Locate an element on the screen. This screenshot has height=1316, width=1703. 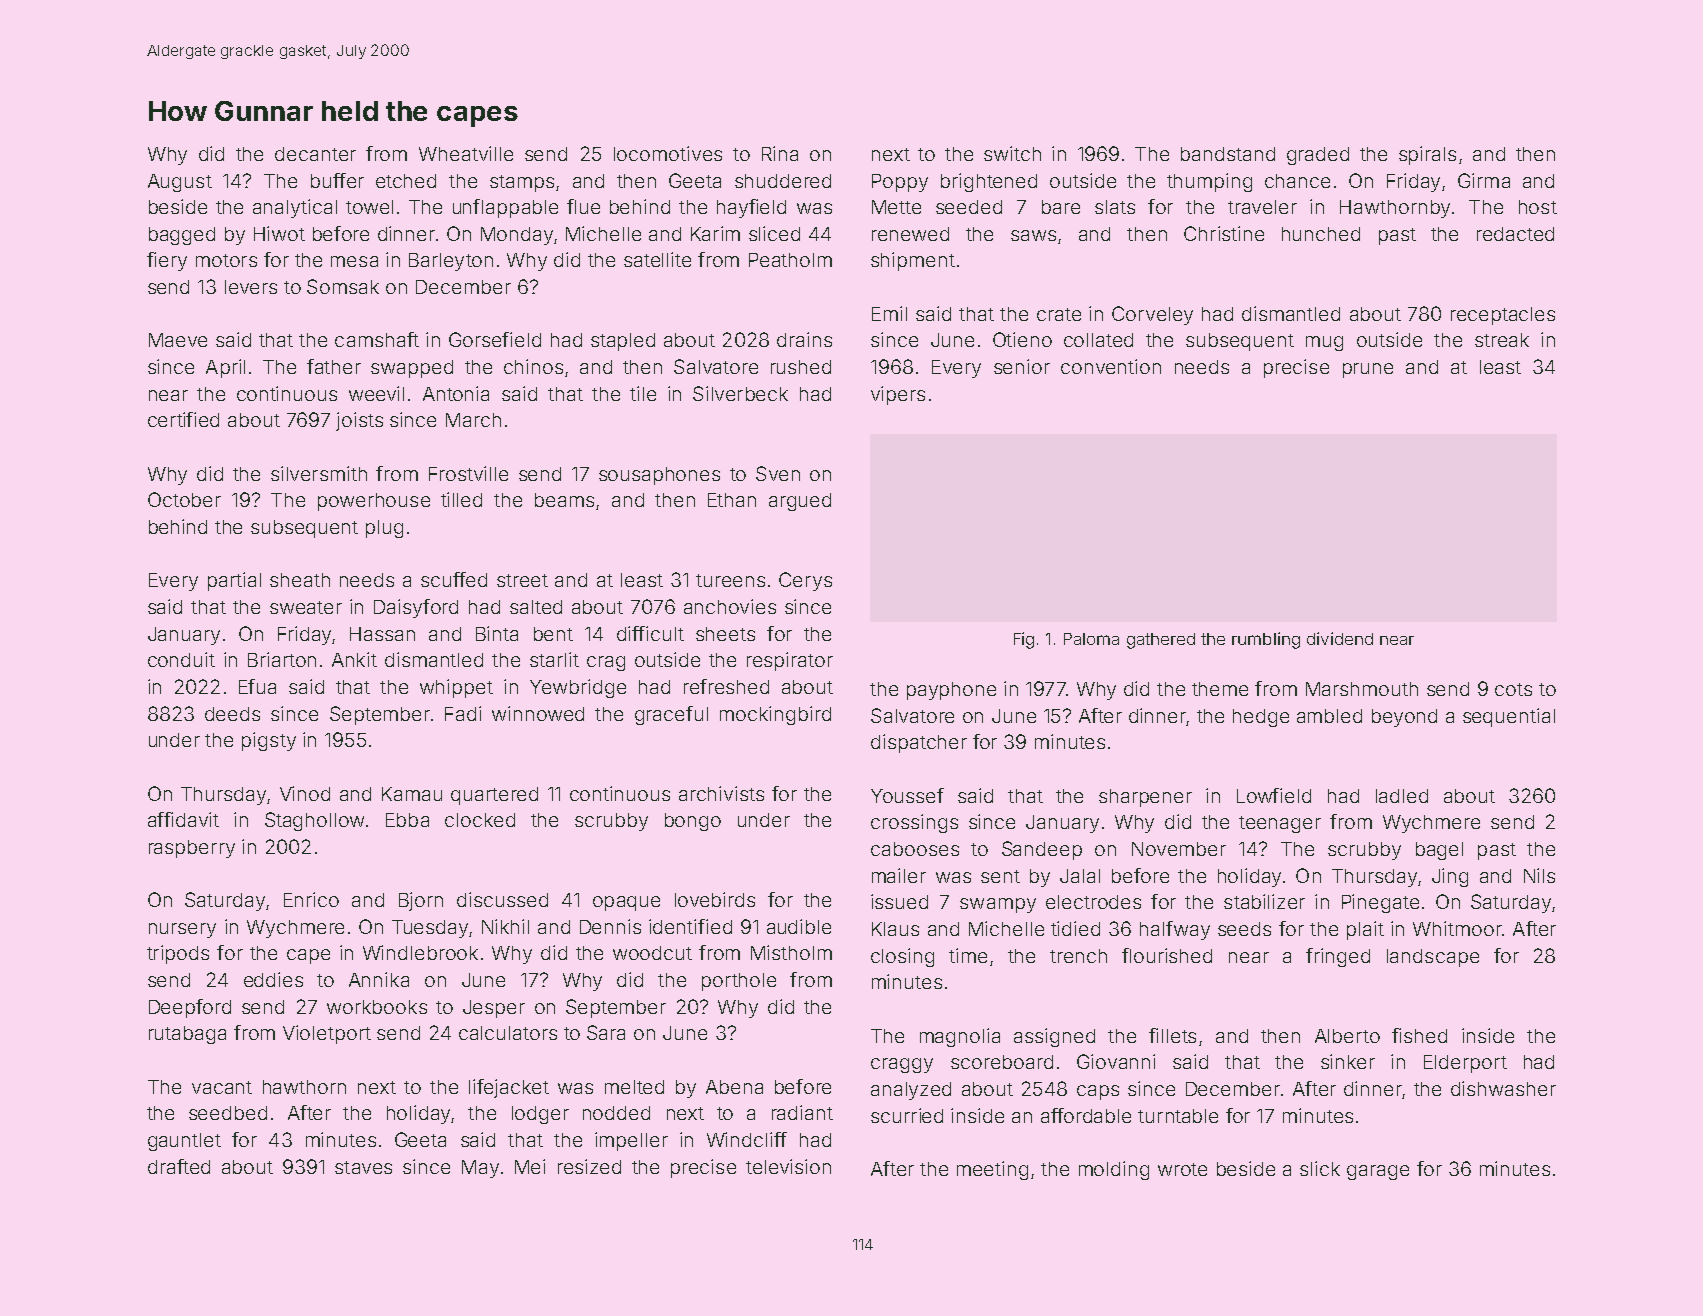
Wheatville is located at coordinates (466, 153).
